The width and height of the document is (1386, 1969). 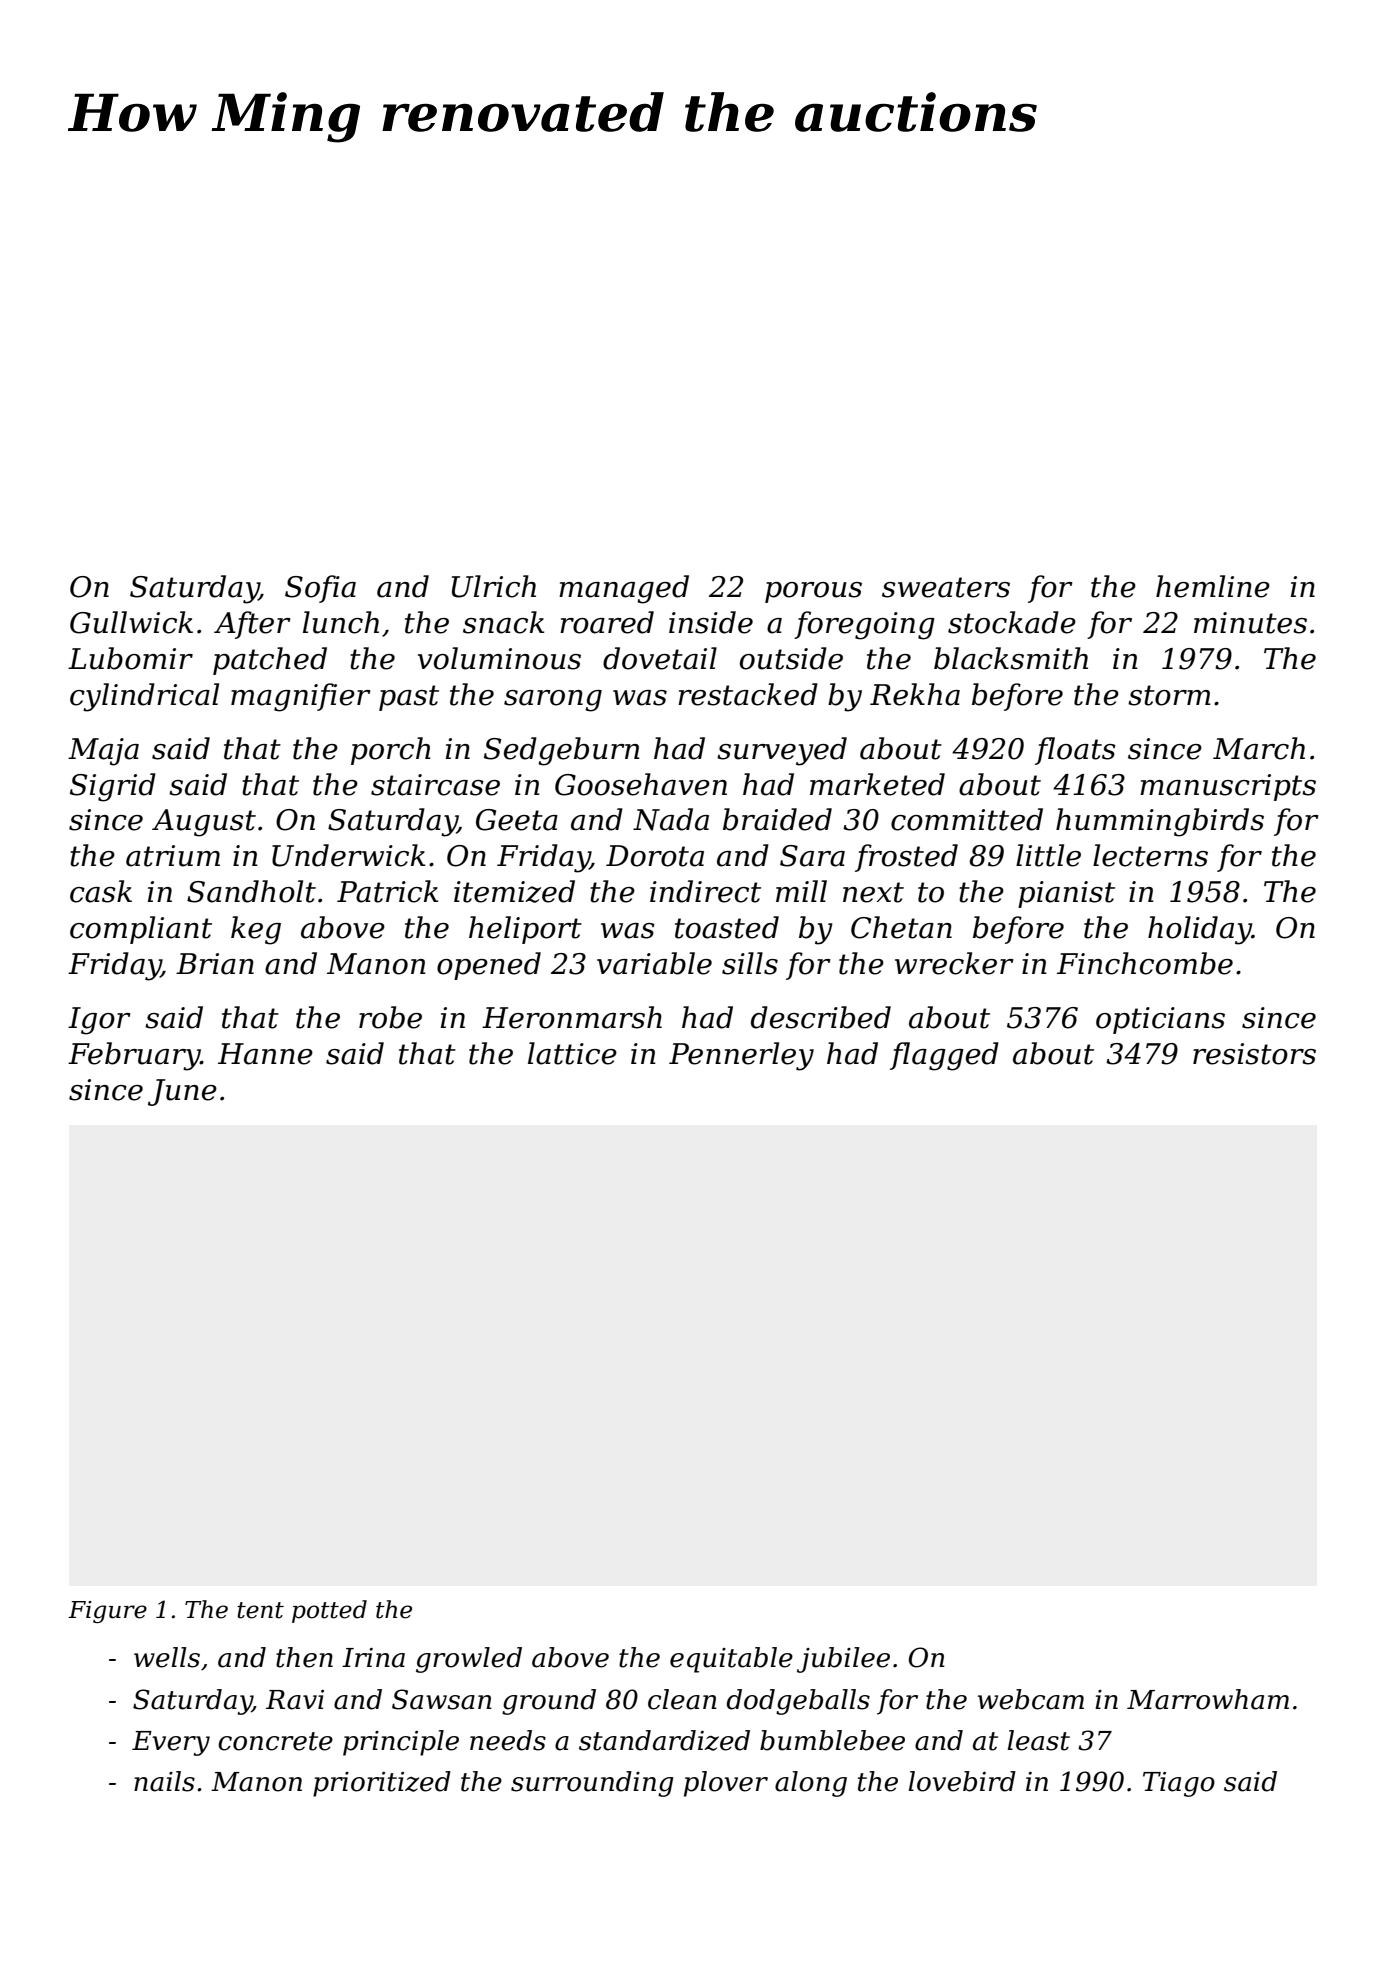 What do you see at coordinates (813, 592) in the document?
I see `porous` at bounding box center [813, 592].
